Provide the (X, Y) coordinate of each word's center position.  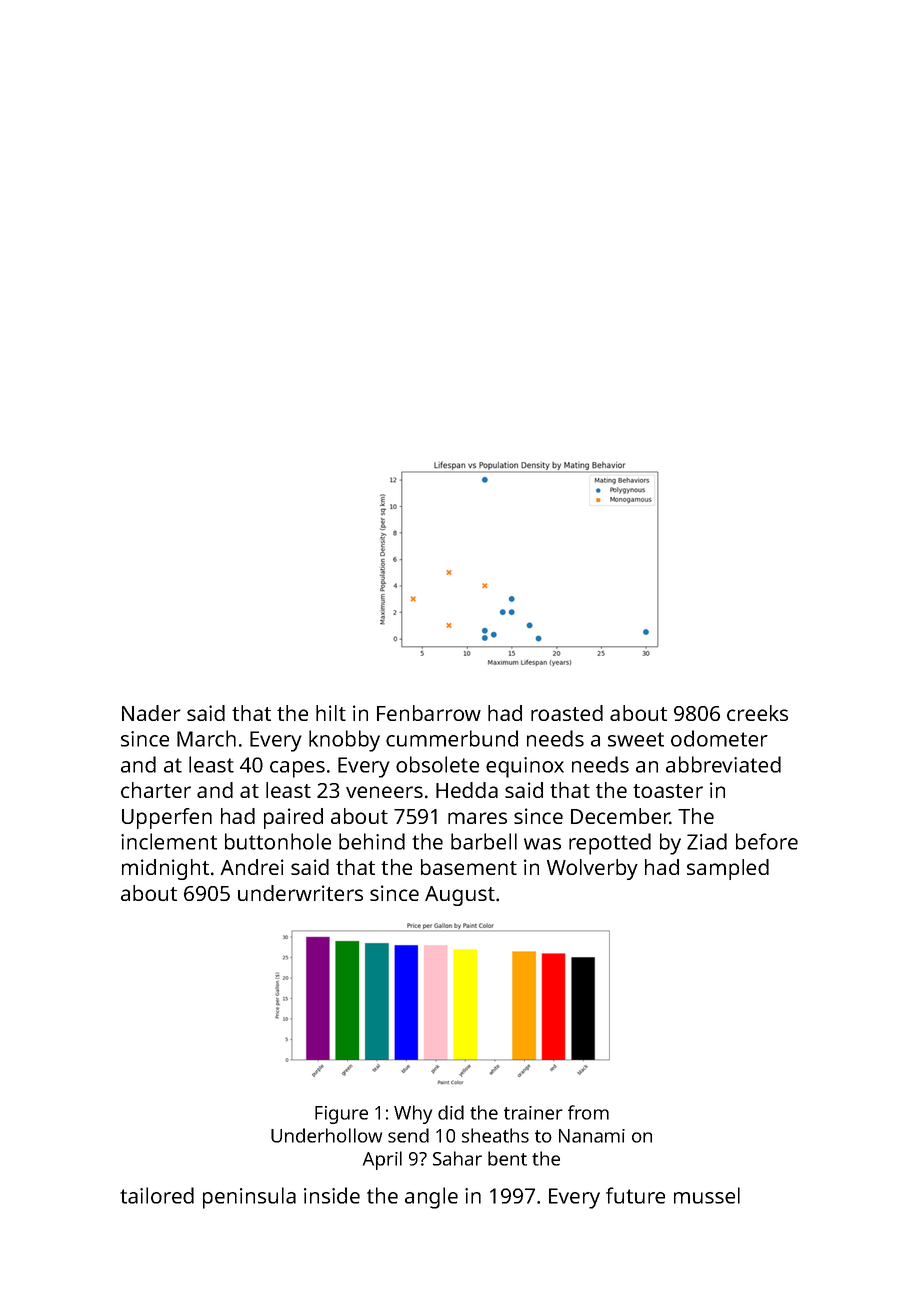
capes (297, 769)
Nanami (592, 1136)
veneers (384, 792)
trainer (533, 1113)
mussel (707, 1195)
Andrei (252, 867)
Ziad (707, 841)
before (767, 841)
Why (413, 1114)
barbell (484, 841)
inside (332, 1195)
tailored (157, 1195)
